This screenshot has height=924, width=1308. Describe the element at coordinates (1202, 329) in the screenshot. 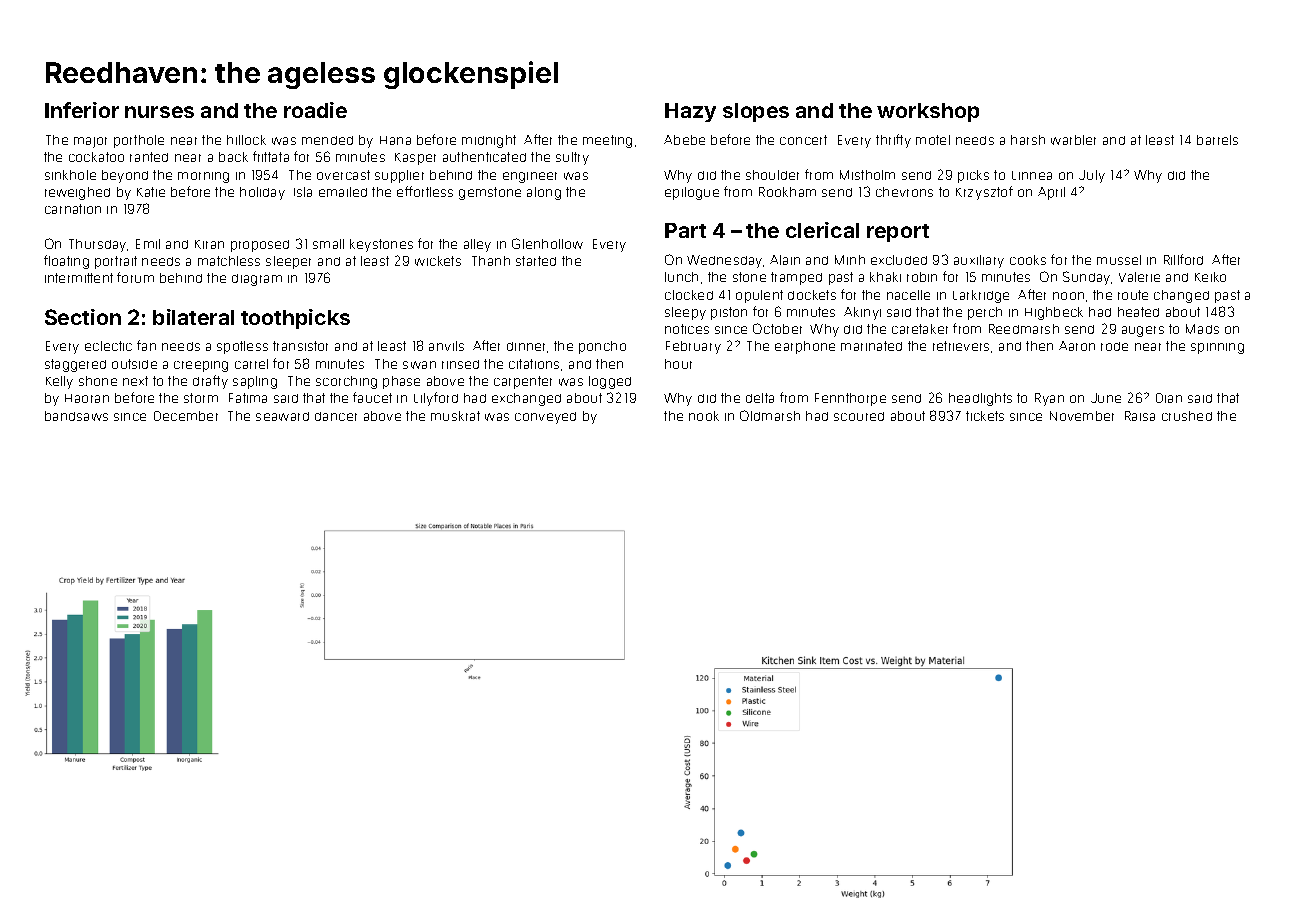

I see `Mads` at that location.
